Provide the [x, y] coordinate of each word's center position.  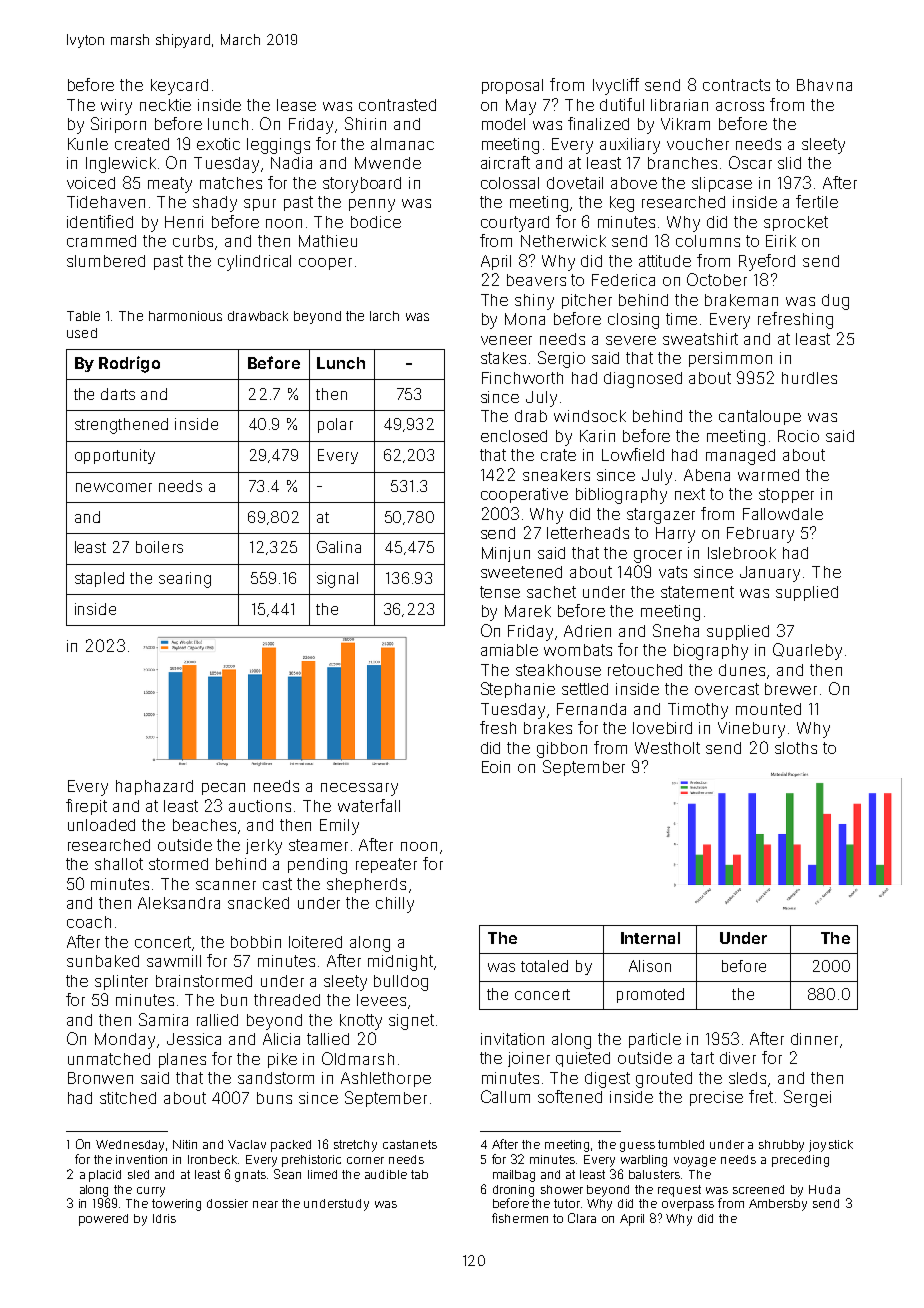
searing [185, 580]
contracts [736, 85]
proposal [512, 86]
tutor [567, 1203]
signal [337, 580]
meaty [170, 185]
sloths [796, 748]
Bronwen [100, 1078]
